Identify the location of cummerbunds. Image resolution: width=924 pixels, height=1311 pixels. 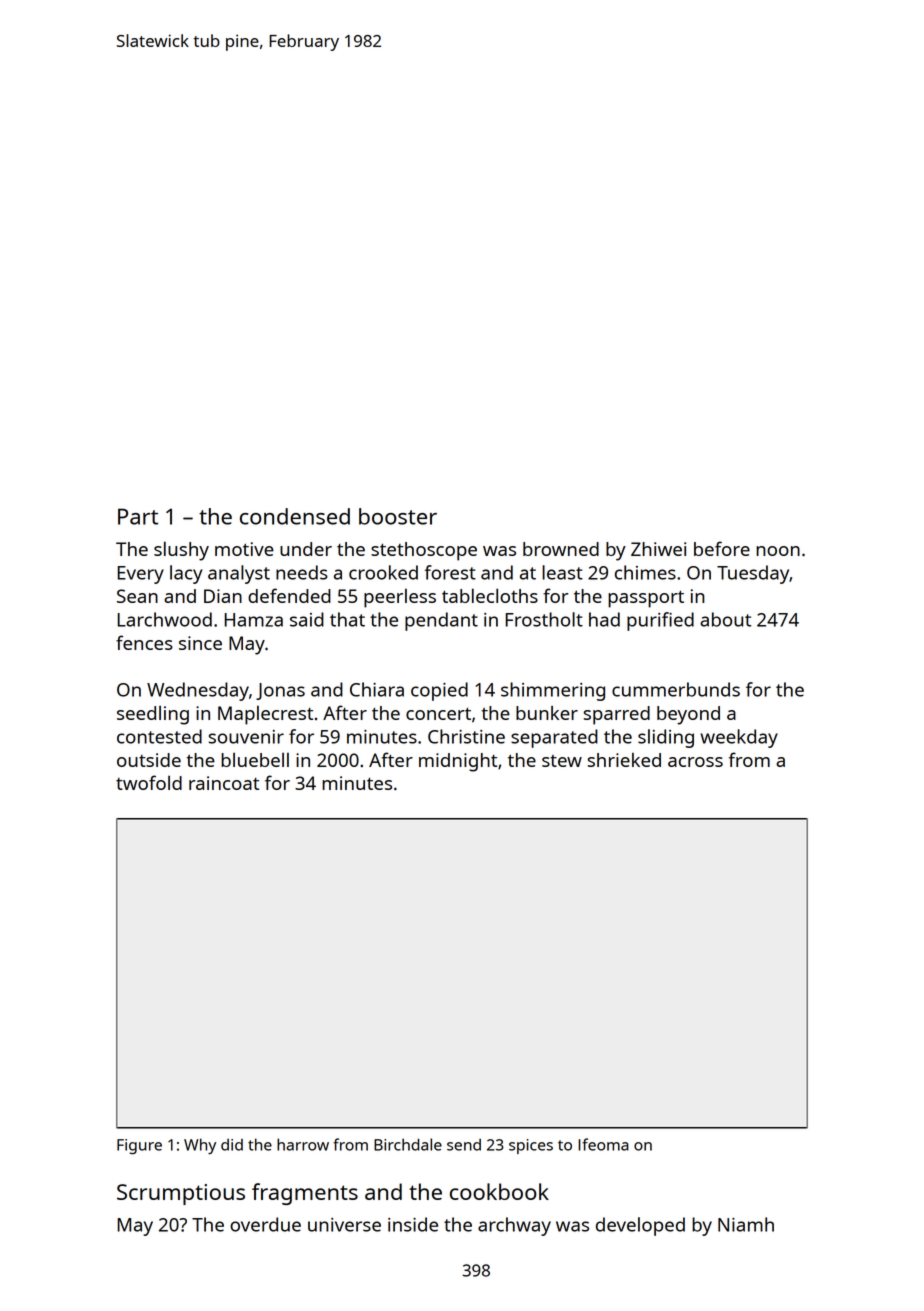
(676, 689).
